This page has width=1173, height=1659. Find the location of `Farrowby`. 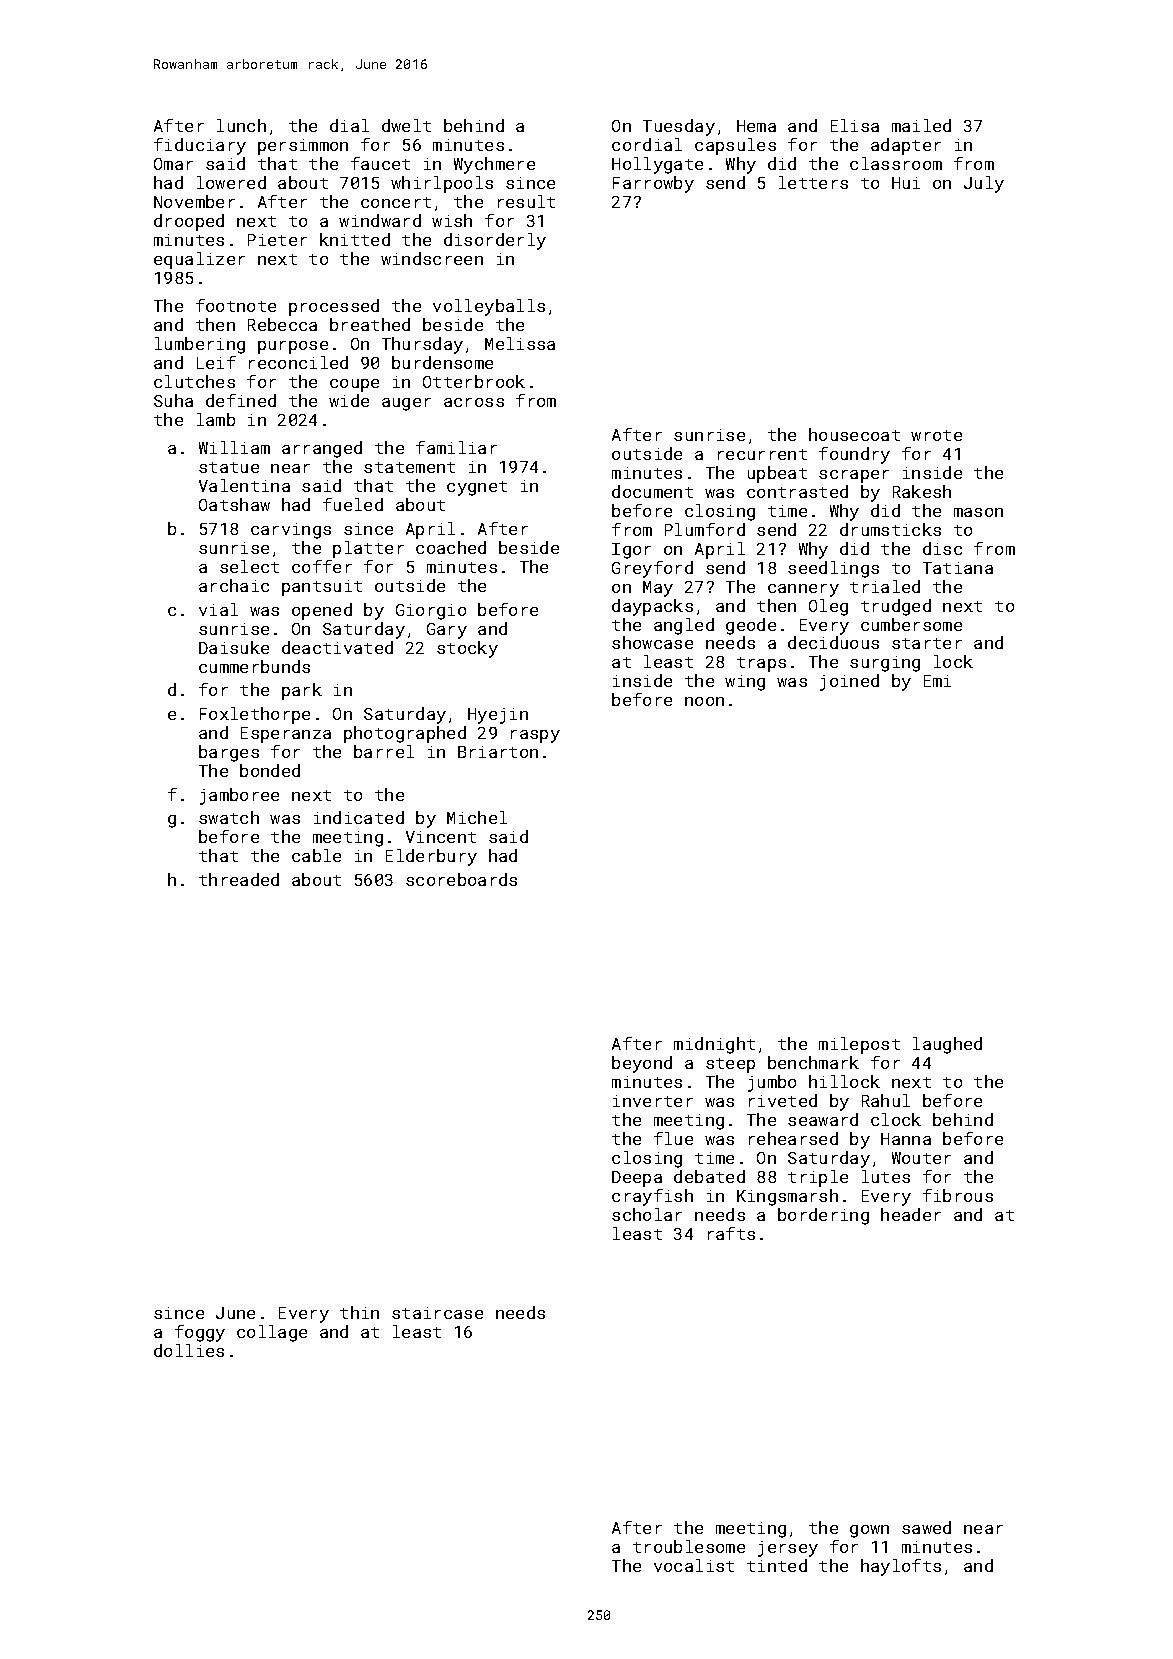

Farrowby is located at coordinates (653, 184).
